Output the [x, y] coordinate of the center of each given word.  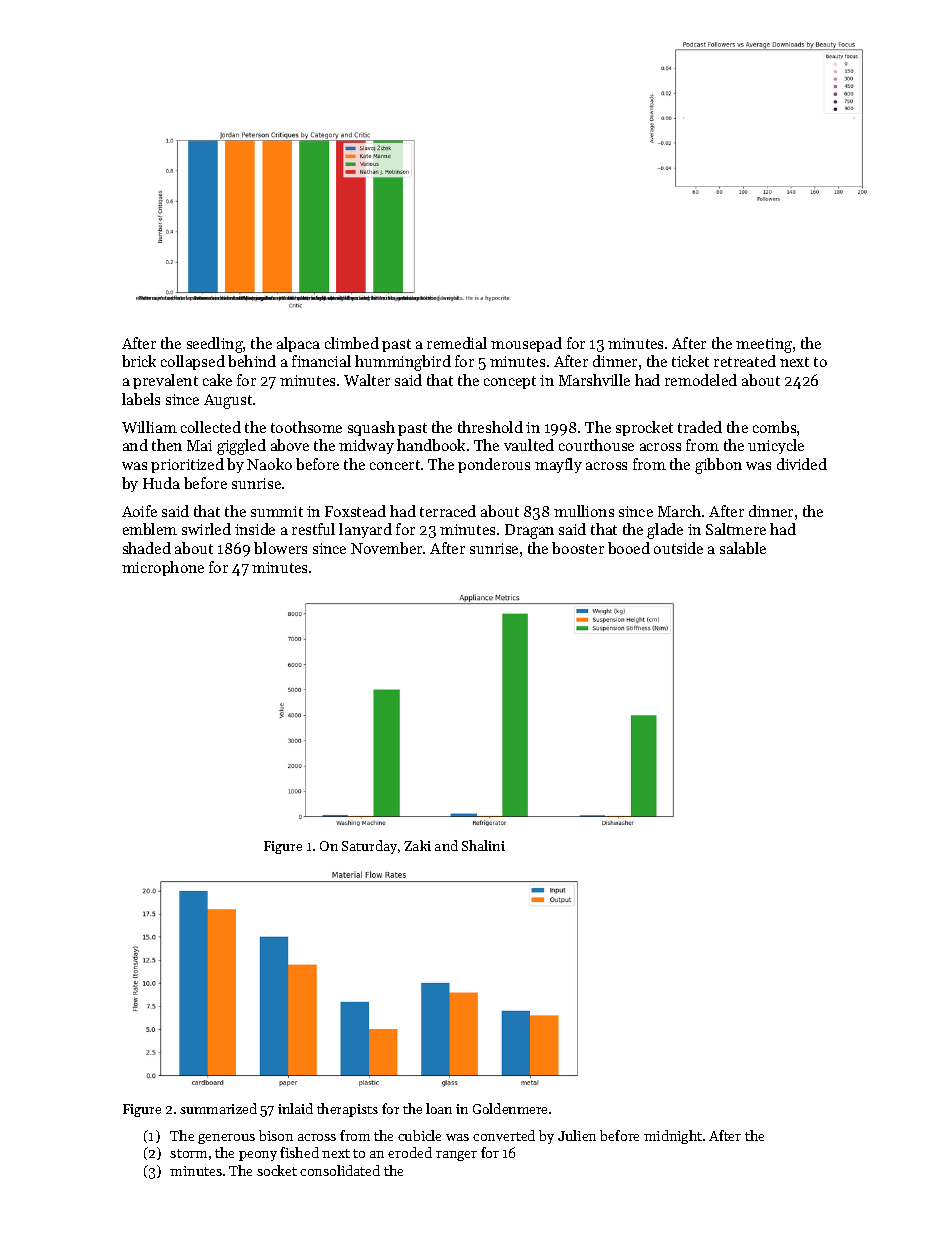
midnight [673, 1137]
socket [277, 1170]
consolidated [340, 1170]
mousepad [526, 344]
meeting [764, 345]
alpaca [298, 344]
